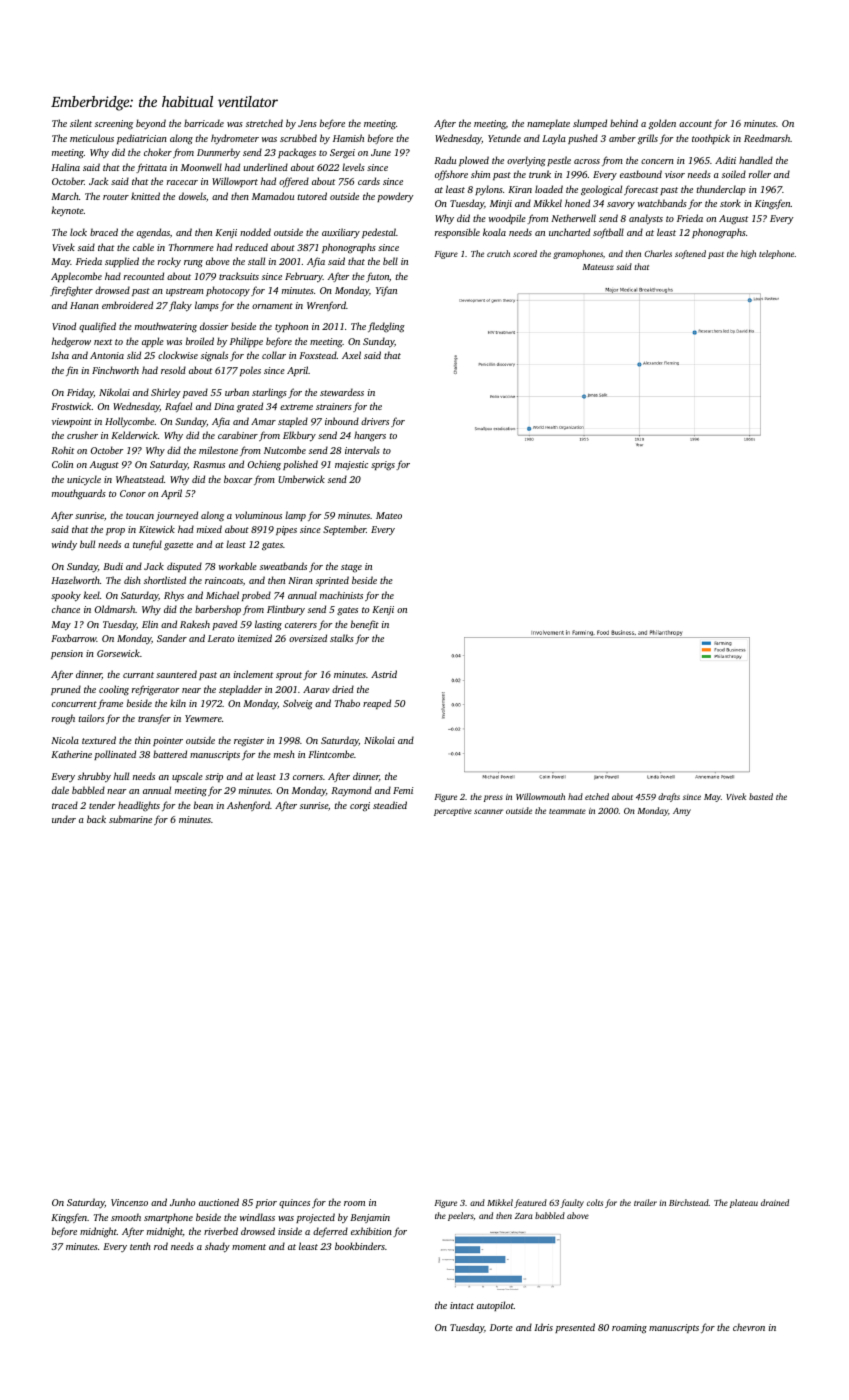  What do you see at coordinates (130, 819) in the screenshot?
I see `submarine` at bounding box center [130, 819].
